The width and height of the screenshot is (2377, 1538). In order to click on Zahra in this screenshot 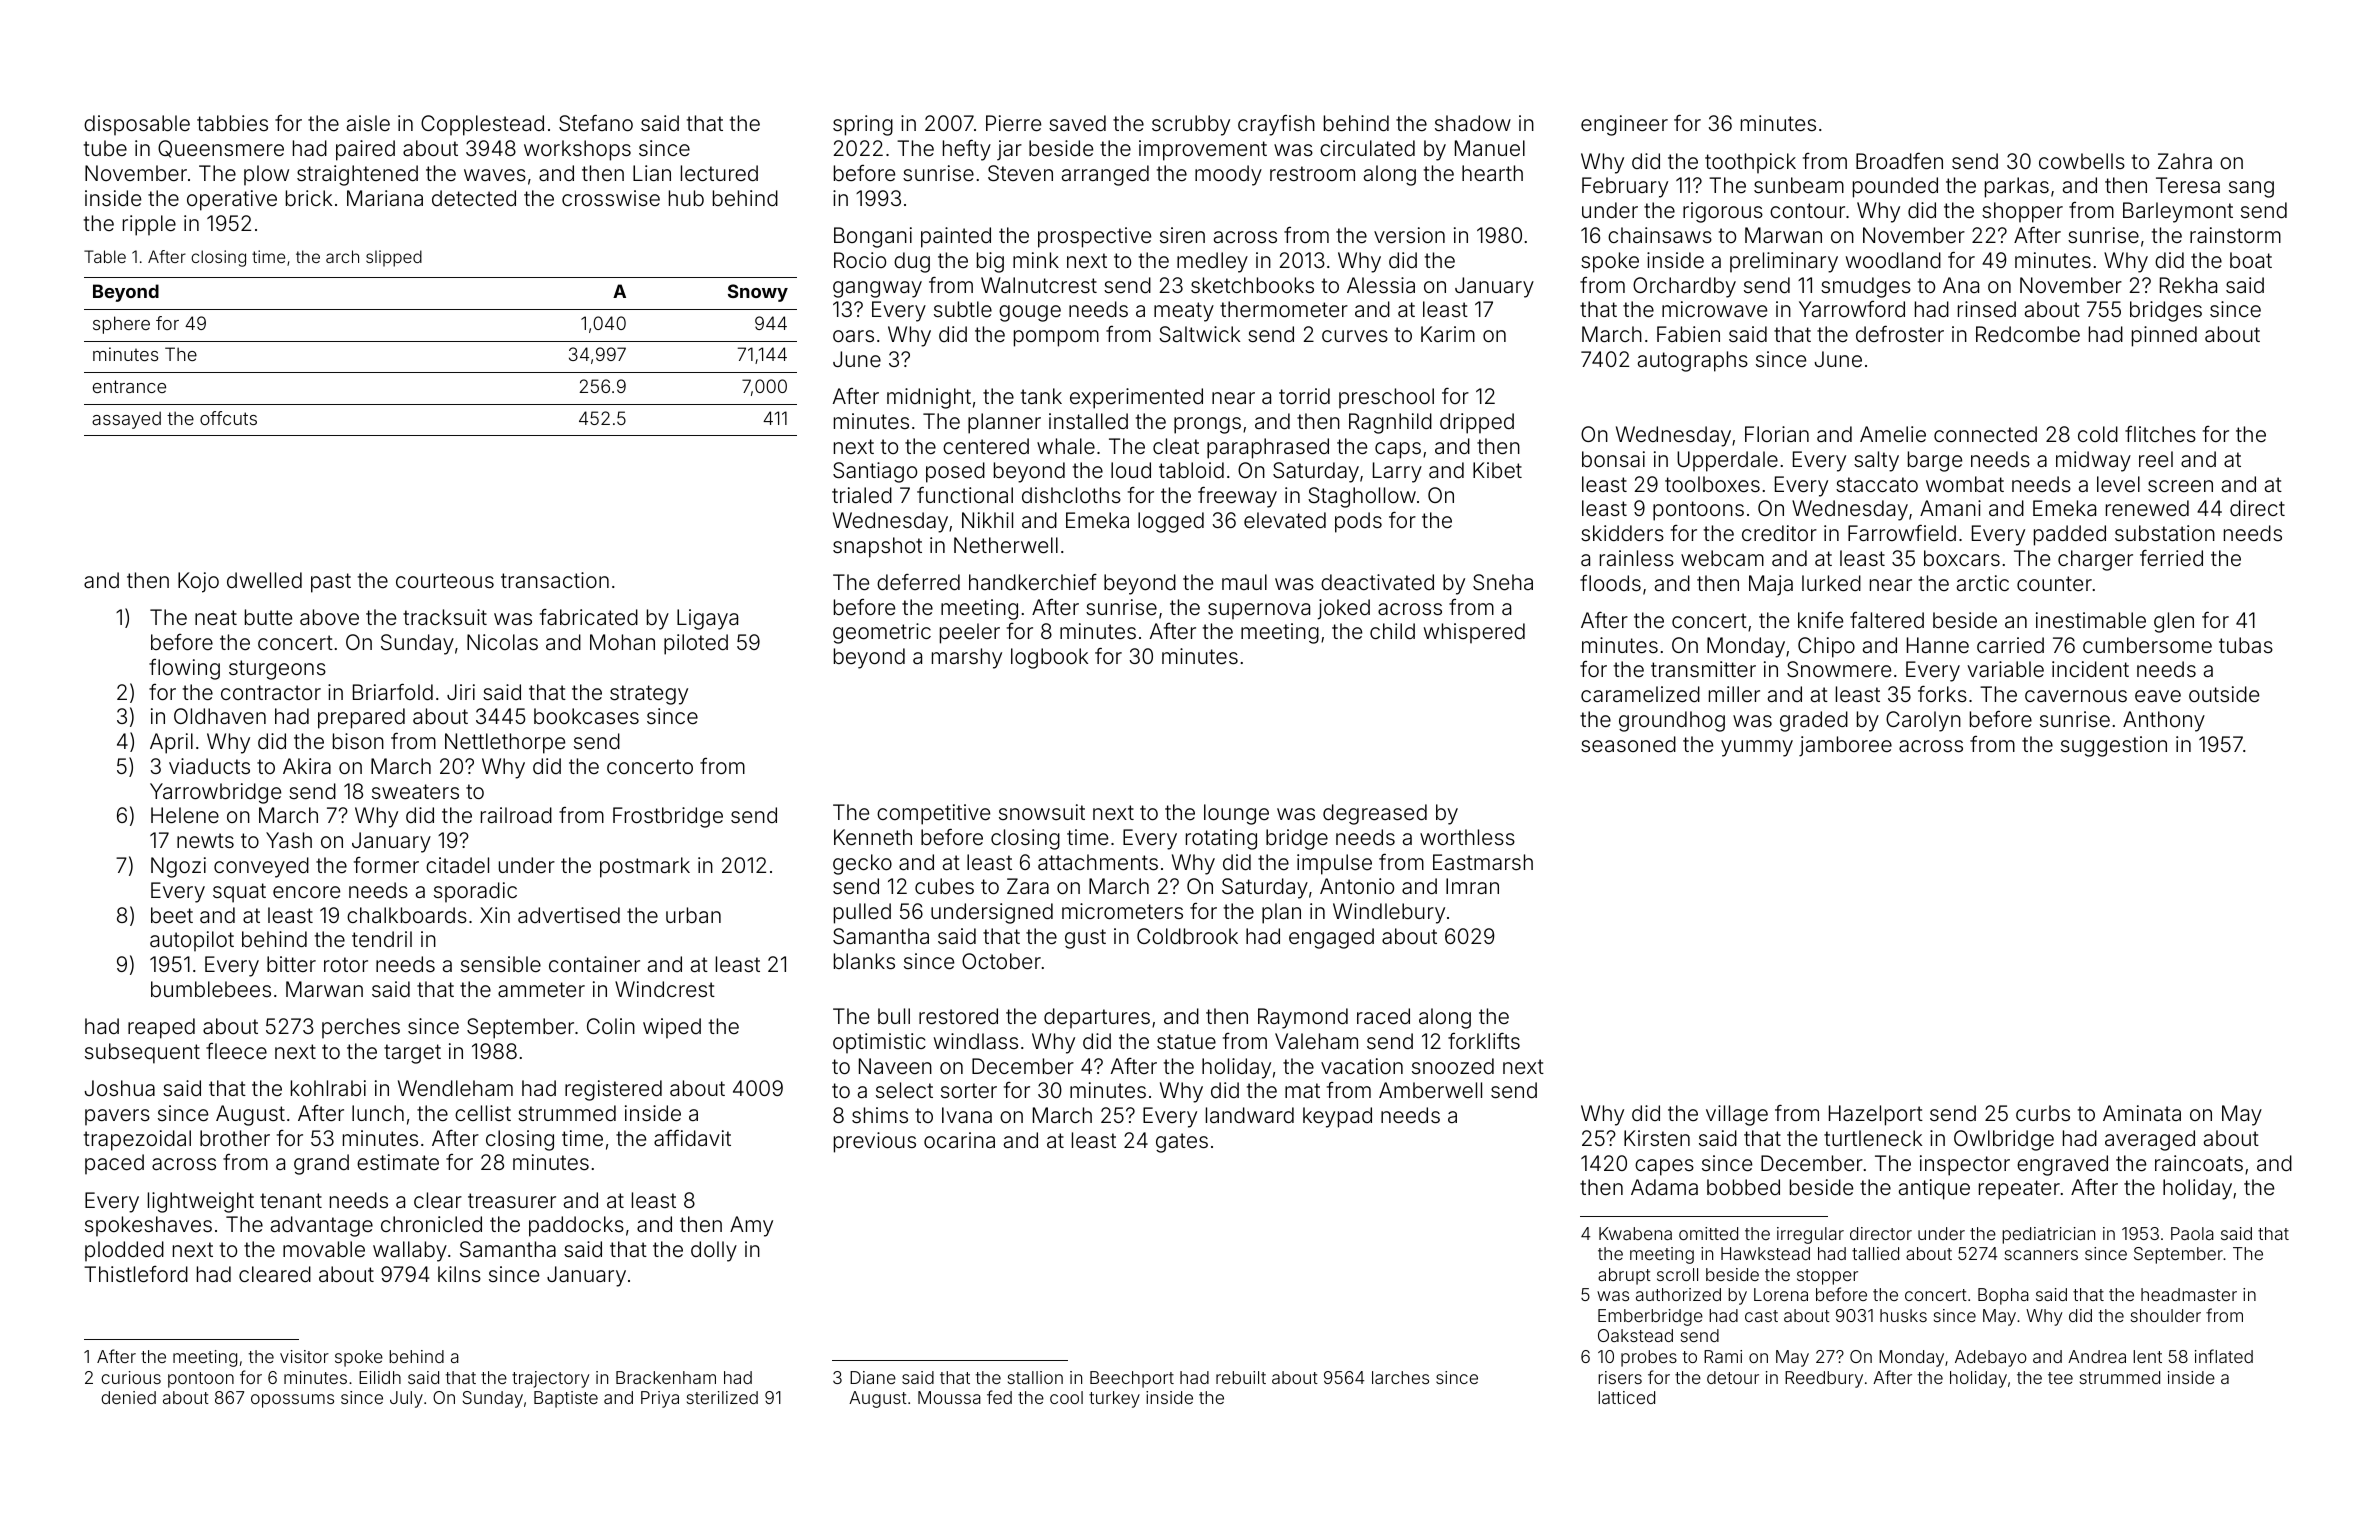, I will do `click(2185, 161)`.
